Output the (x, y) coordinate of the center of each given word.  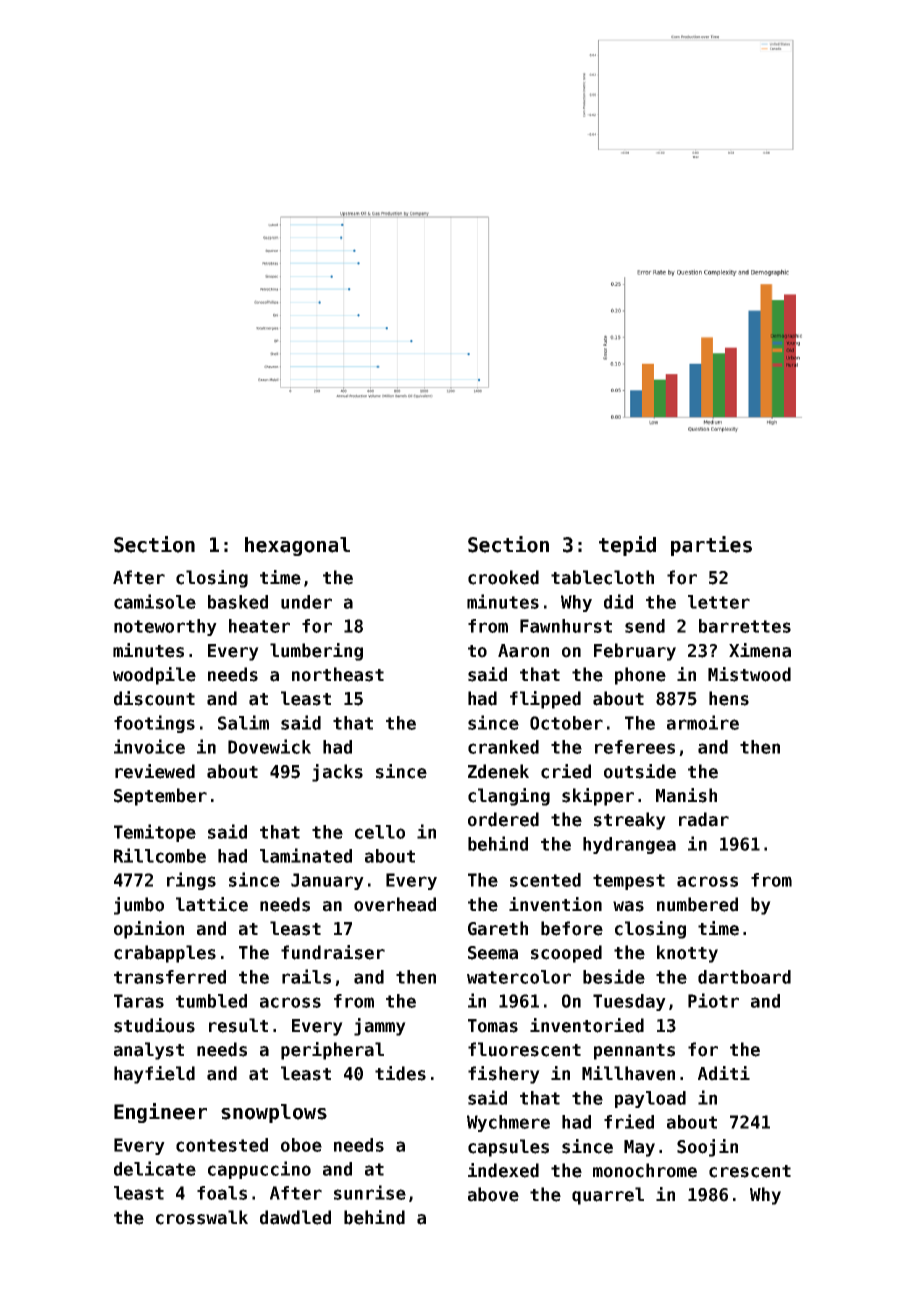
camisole (155, 601)
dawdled (295, 1217)
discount (154, 698)
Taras (139, 1001)
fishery (504, 1075)
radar (704, 819)
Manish (686, 795)
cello (380, 832)
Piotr (713, 1000)
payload (650, 1099)
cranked (503, 747)
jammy (380, 1027)
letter (719, 602)
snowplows (274, 1113)
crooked (503, 577)
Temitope (155, 833)
